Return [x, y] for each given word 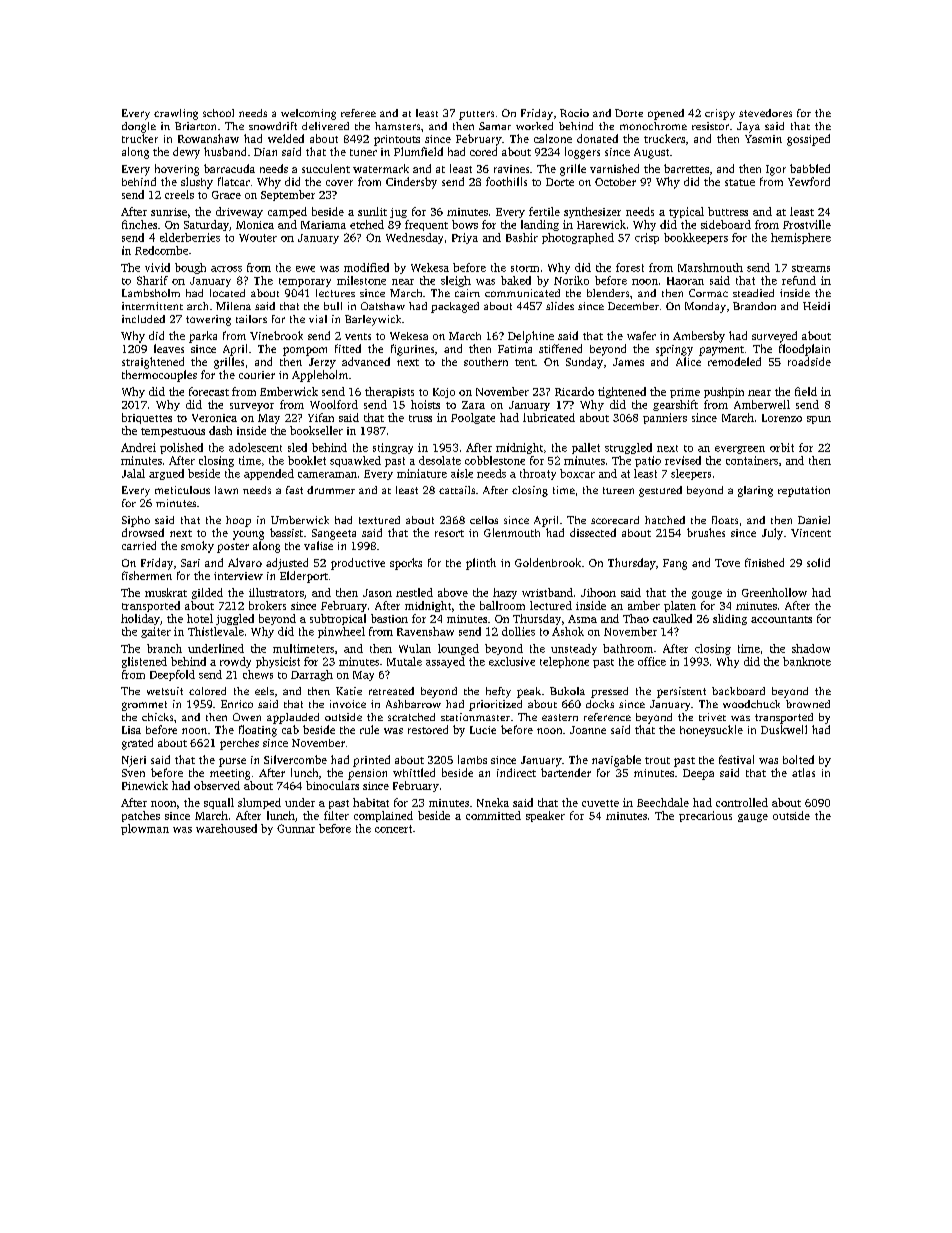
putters [476, 115]
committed [493, 815]
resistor [710, 126]
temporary [305, 282]
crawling [176, 114]
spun [819, 420]
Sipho [136, 521]
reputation [804, 491]
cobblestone [495, 460]
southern [486, 361]
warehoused [226, 828]
